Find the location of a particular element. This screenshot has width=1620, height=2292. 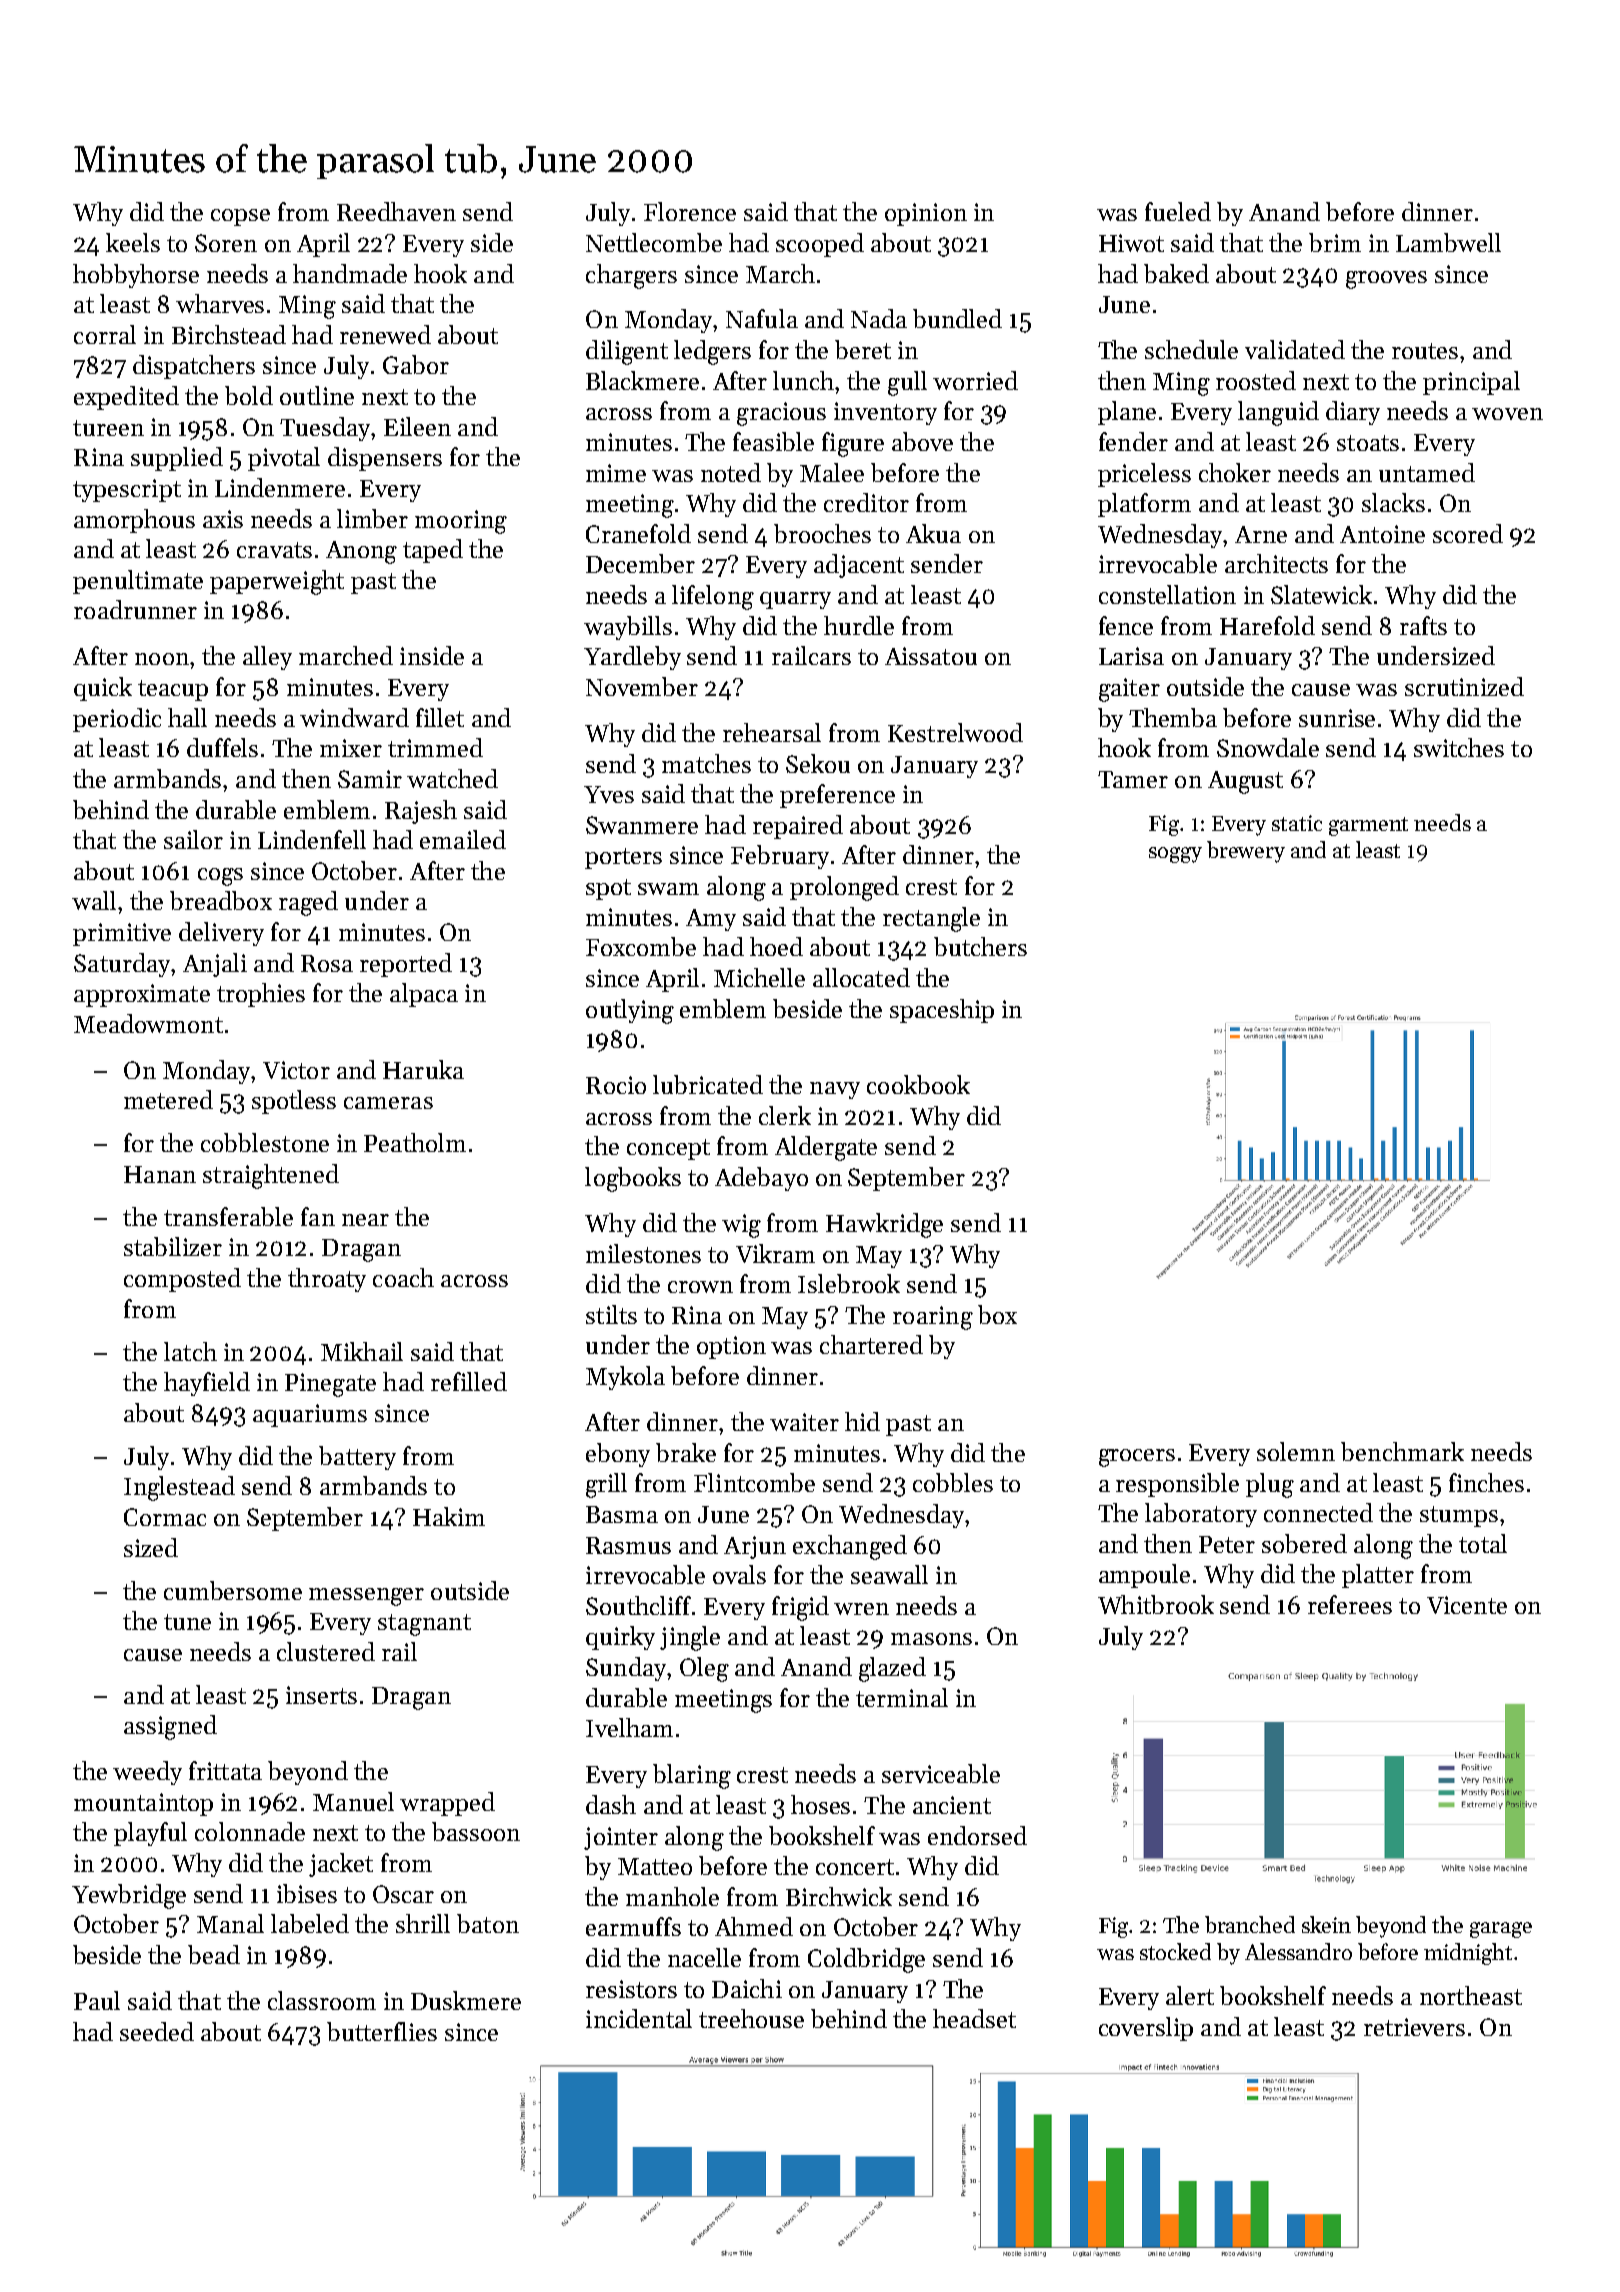

Yewbridge is located at coordinates (129, 1896).
